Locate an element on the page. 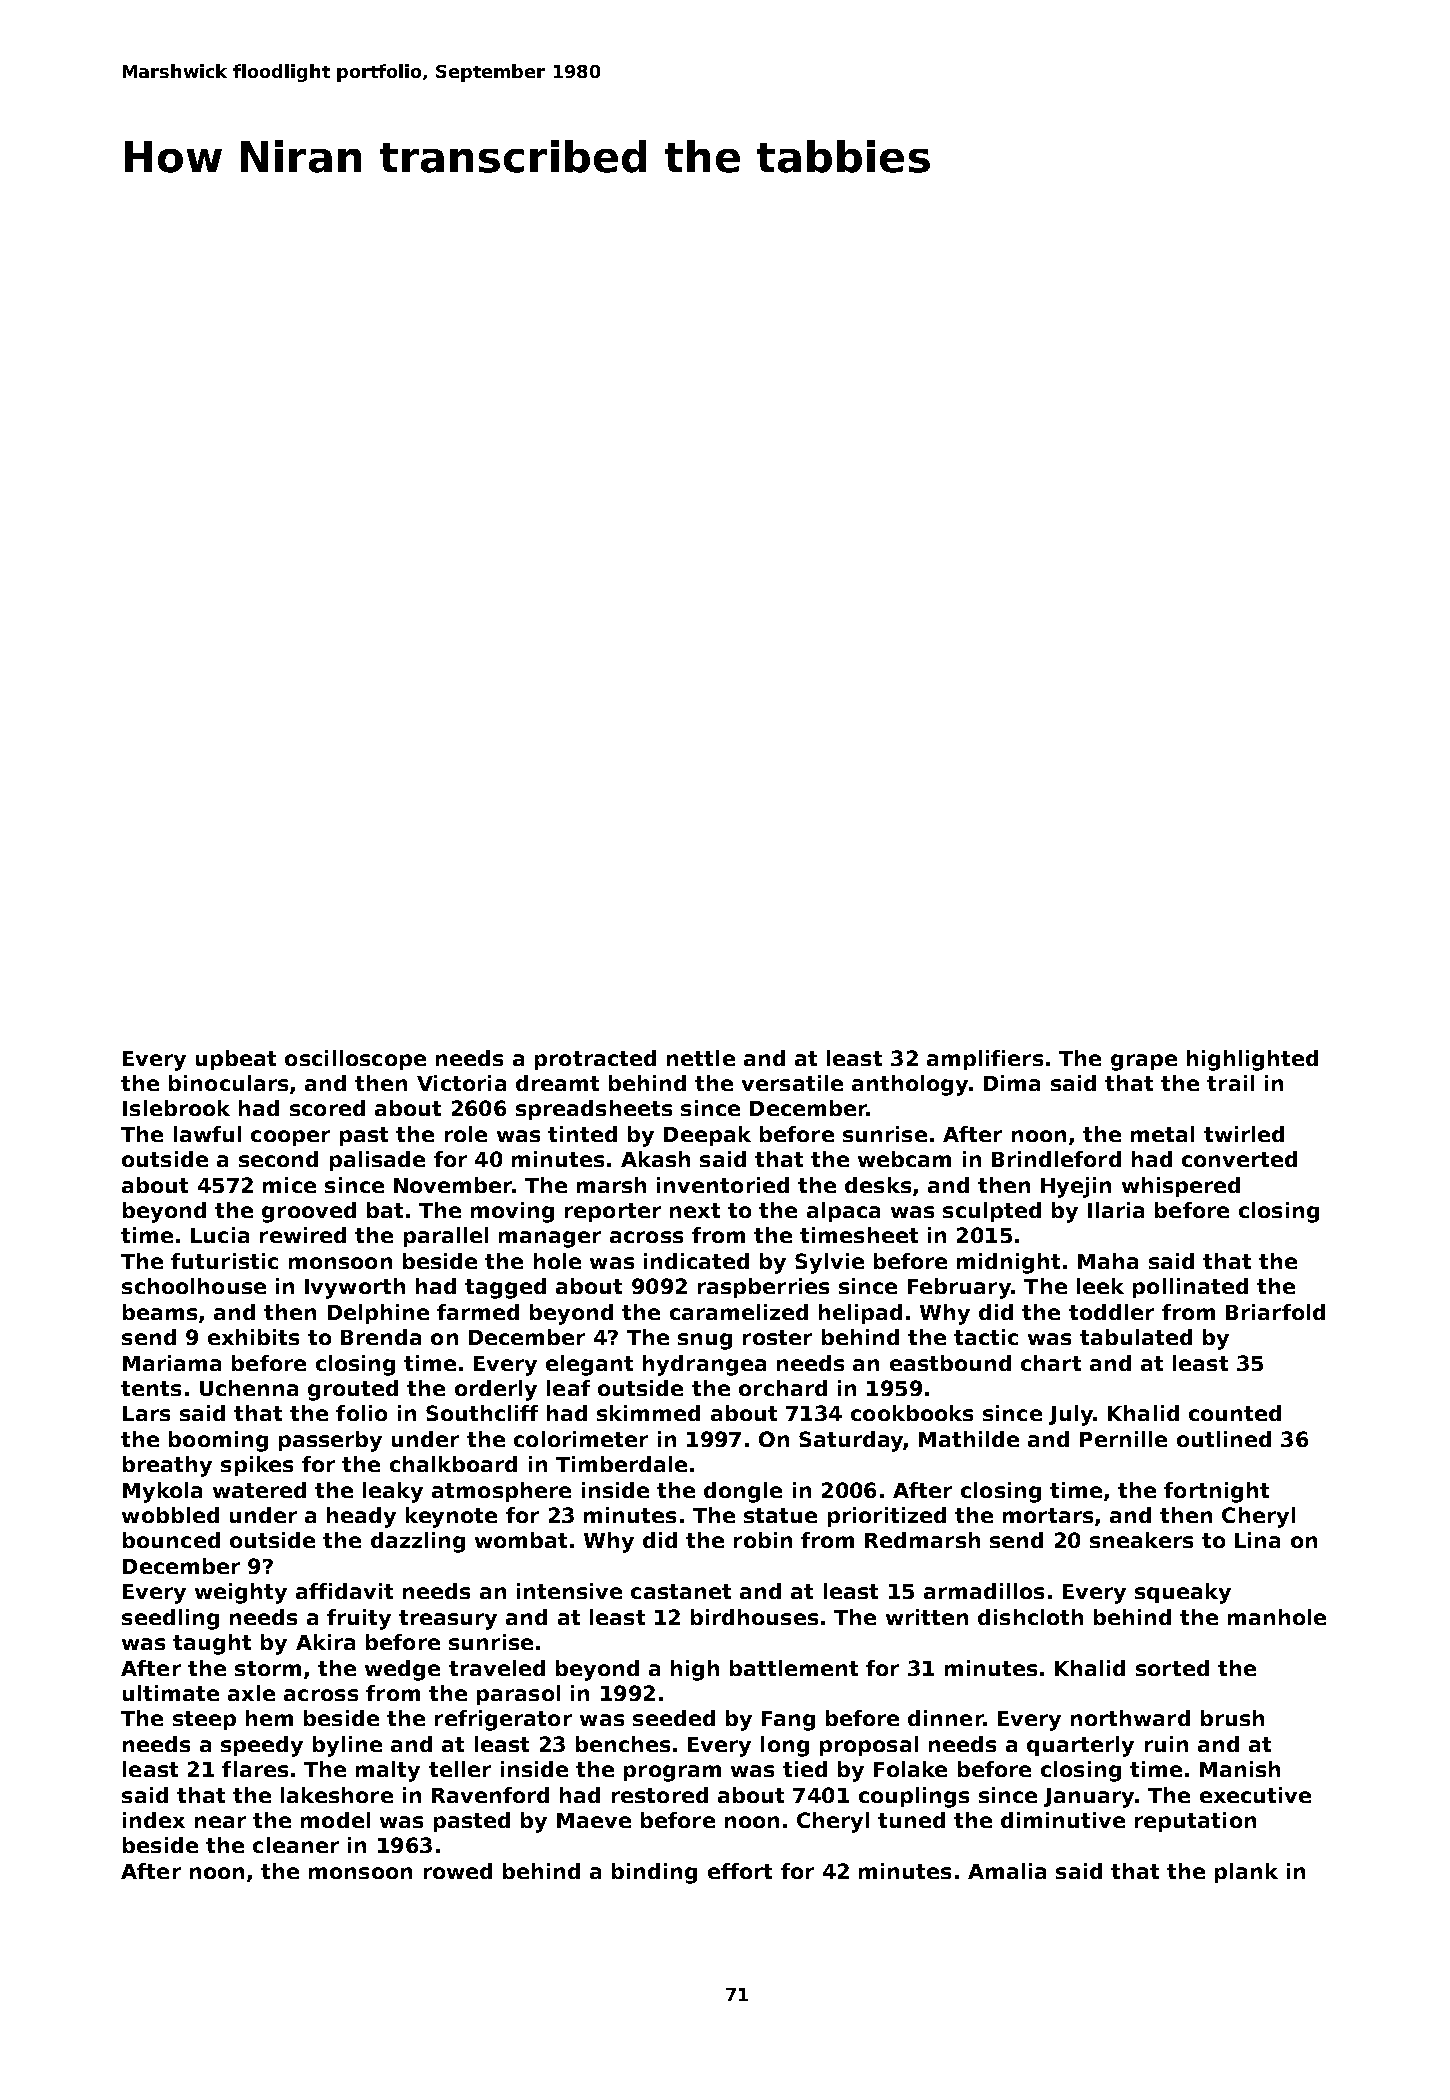  statue is located at coordinates (780, 1515).
